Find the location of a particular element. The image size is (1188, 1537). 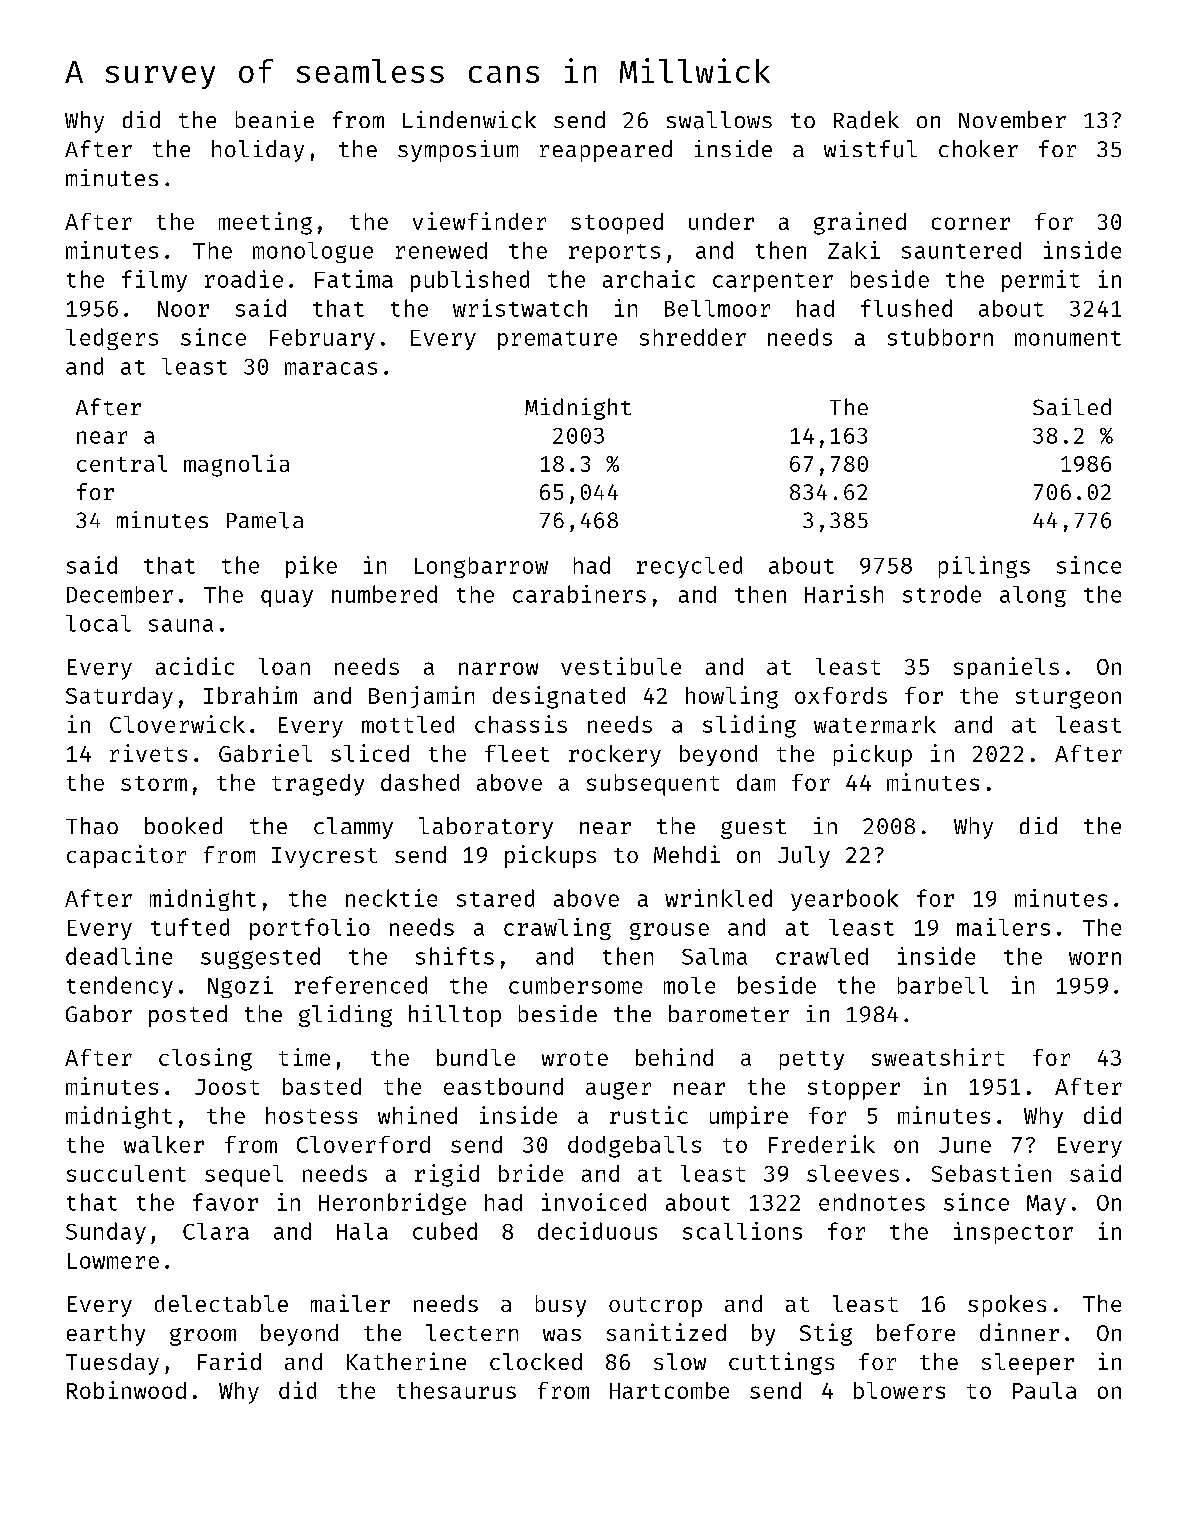

barbell is located at coordinates (943, 985).
